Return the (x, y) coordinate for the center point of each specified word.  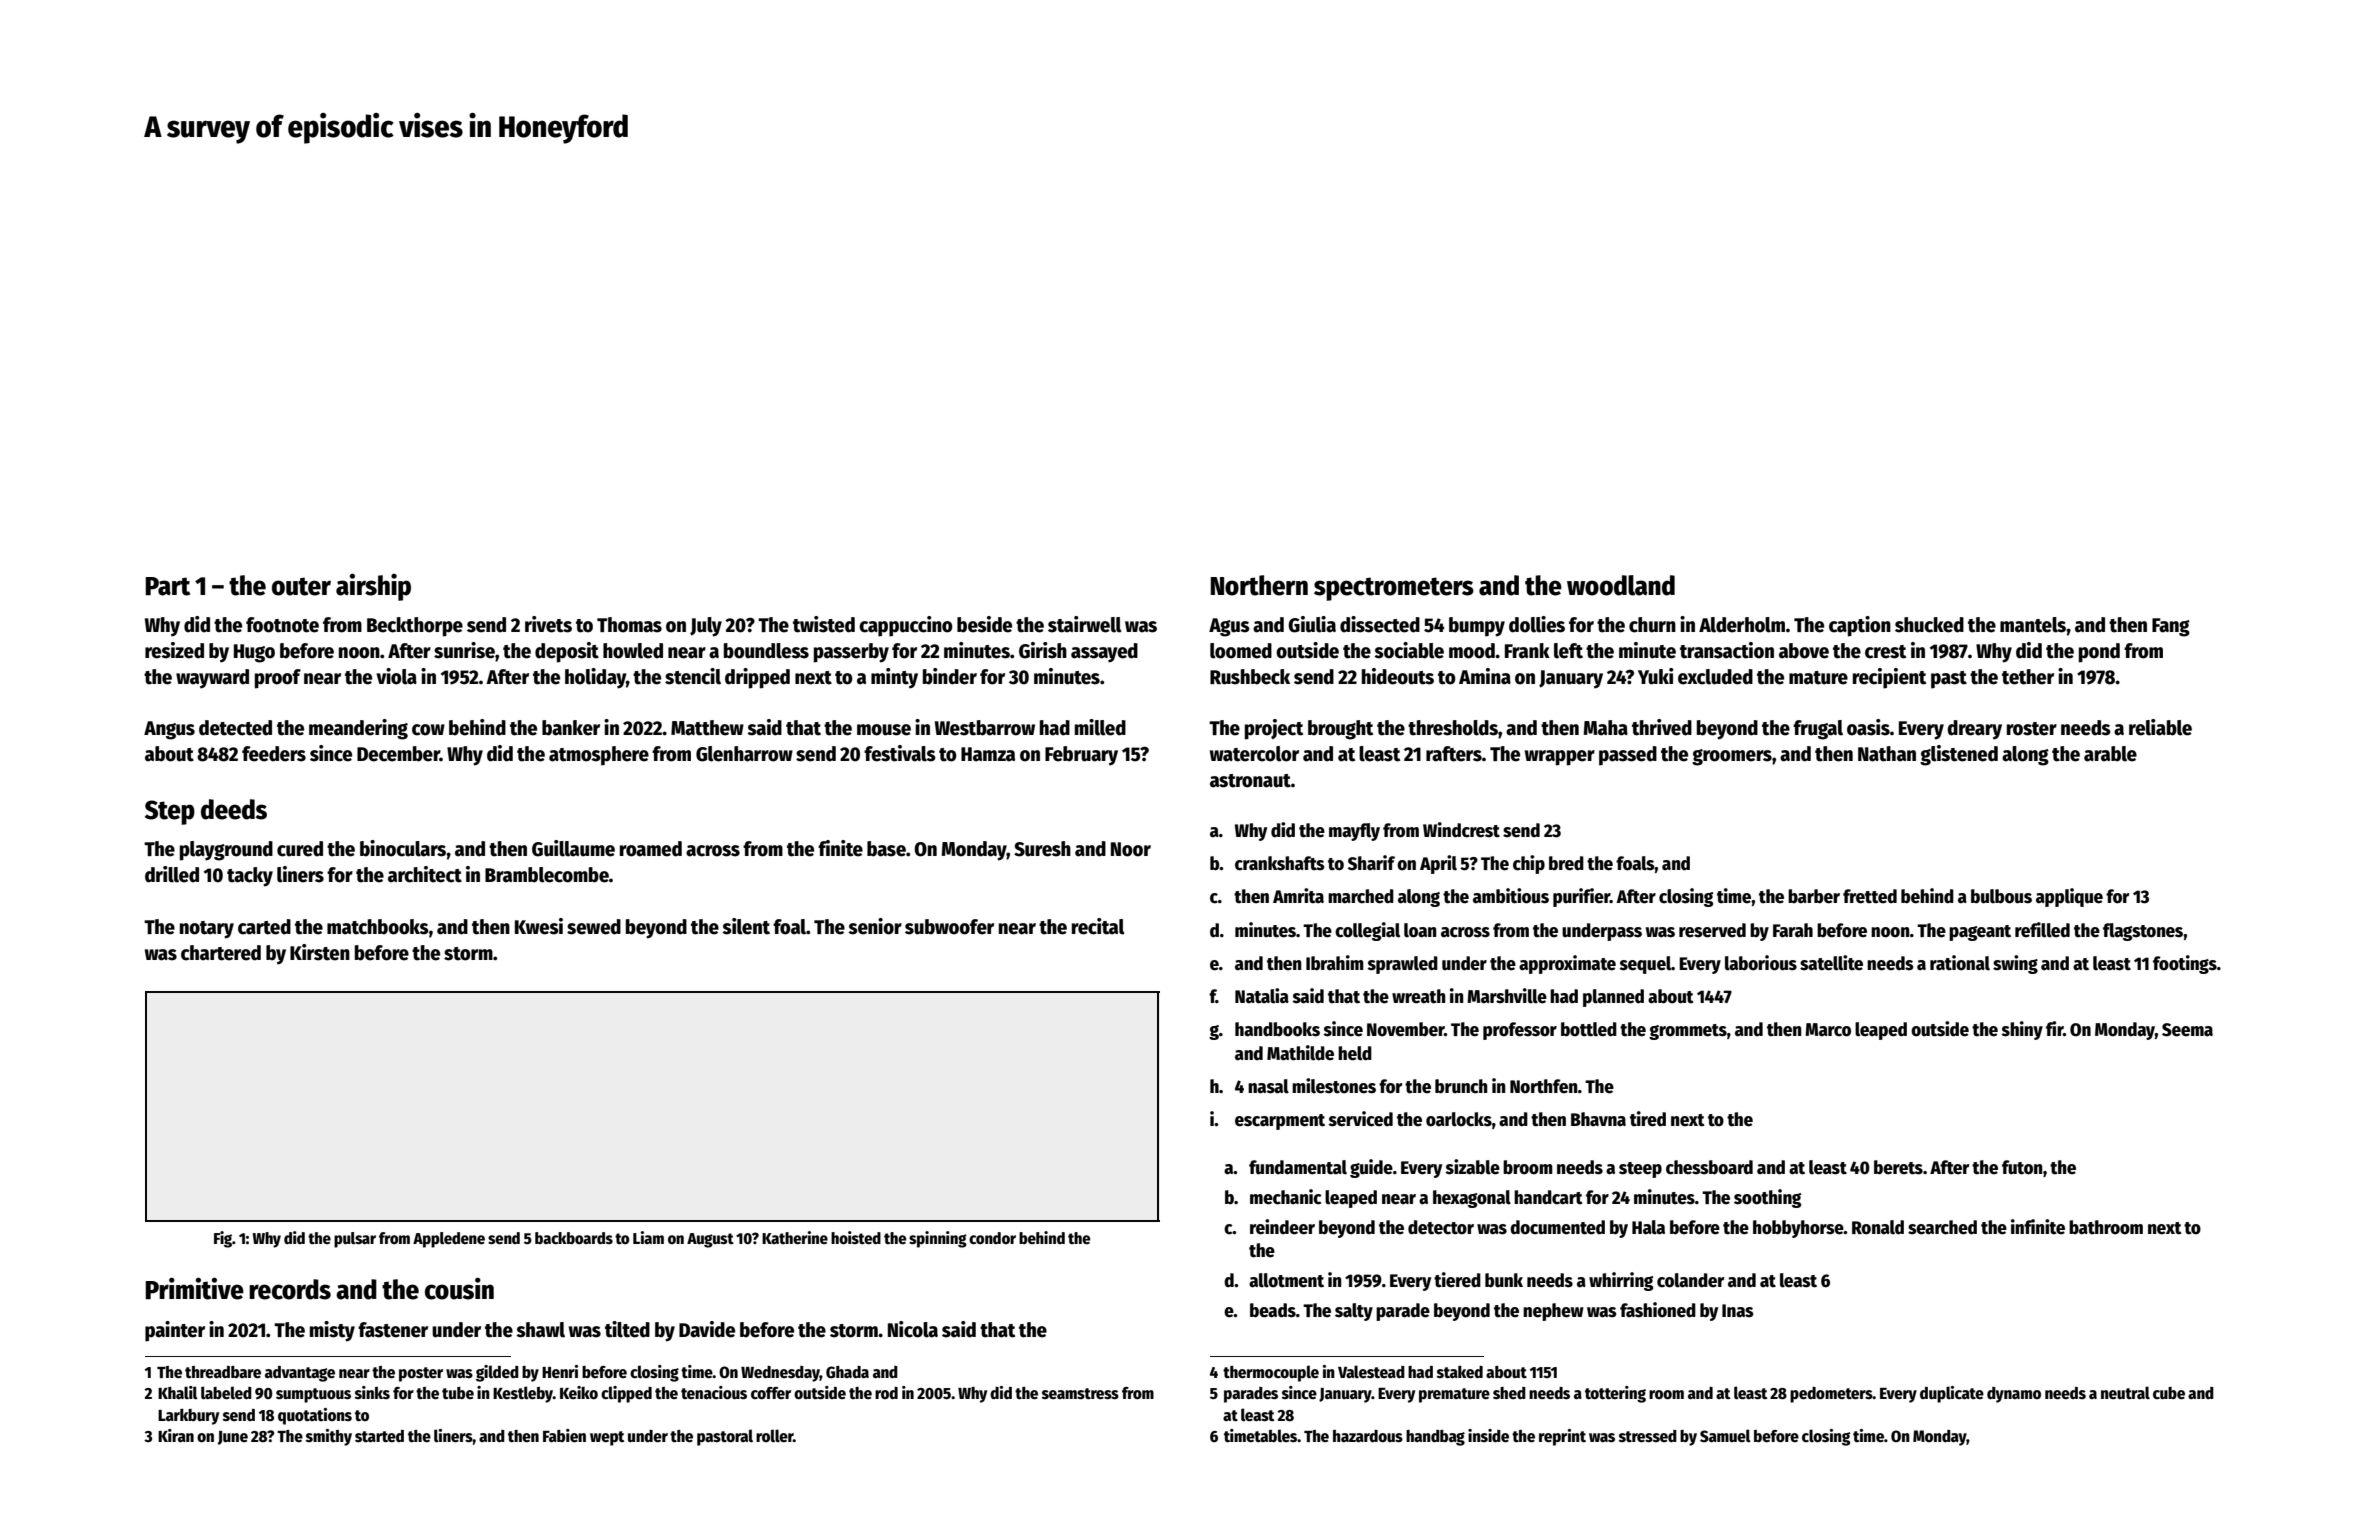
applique (2069, 897)
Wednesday (780, 1374)
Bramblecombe (547, 875)
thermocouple (1271, 1373)
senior (875, 926)
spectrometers (1394, 589)
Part (167, 586)
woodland (1621, 585)
